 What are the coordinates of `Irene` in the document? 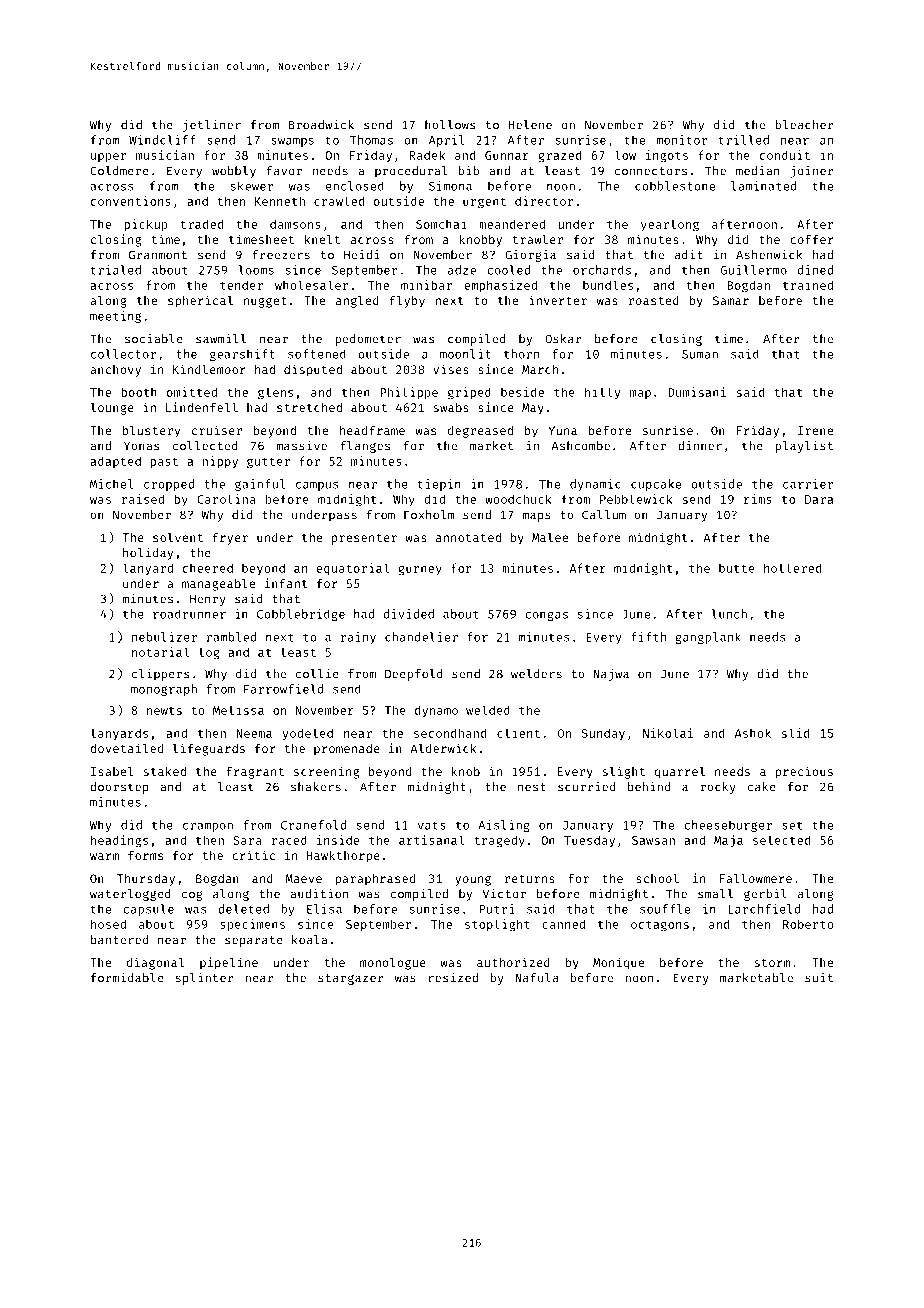 It's located at (815, 430).
